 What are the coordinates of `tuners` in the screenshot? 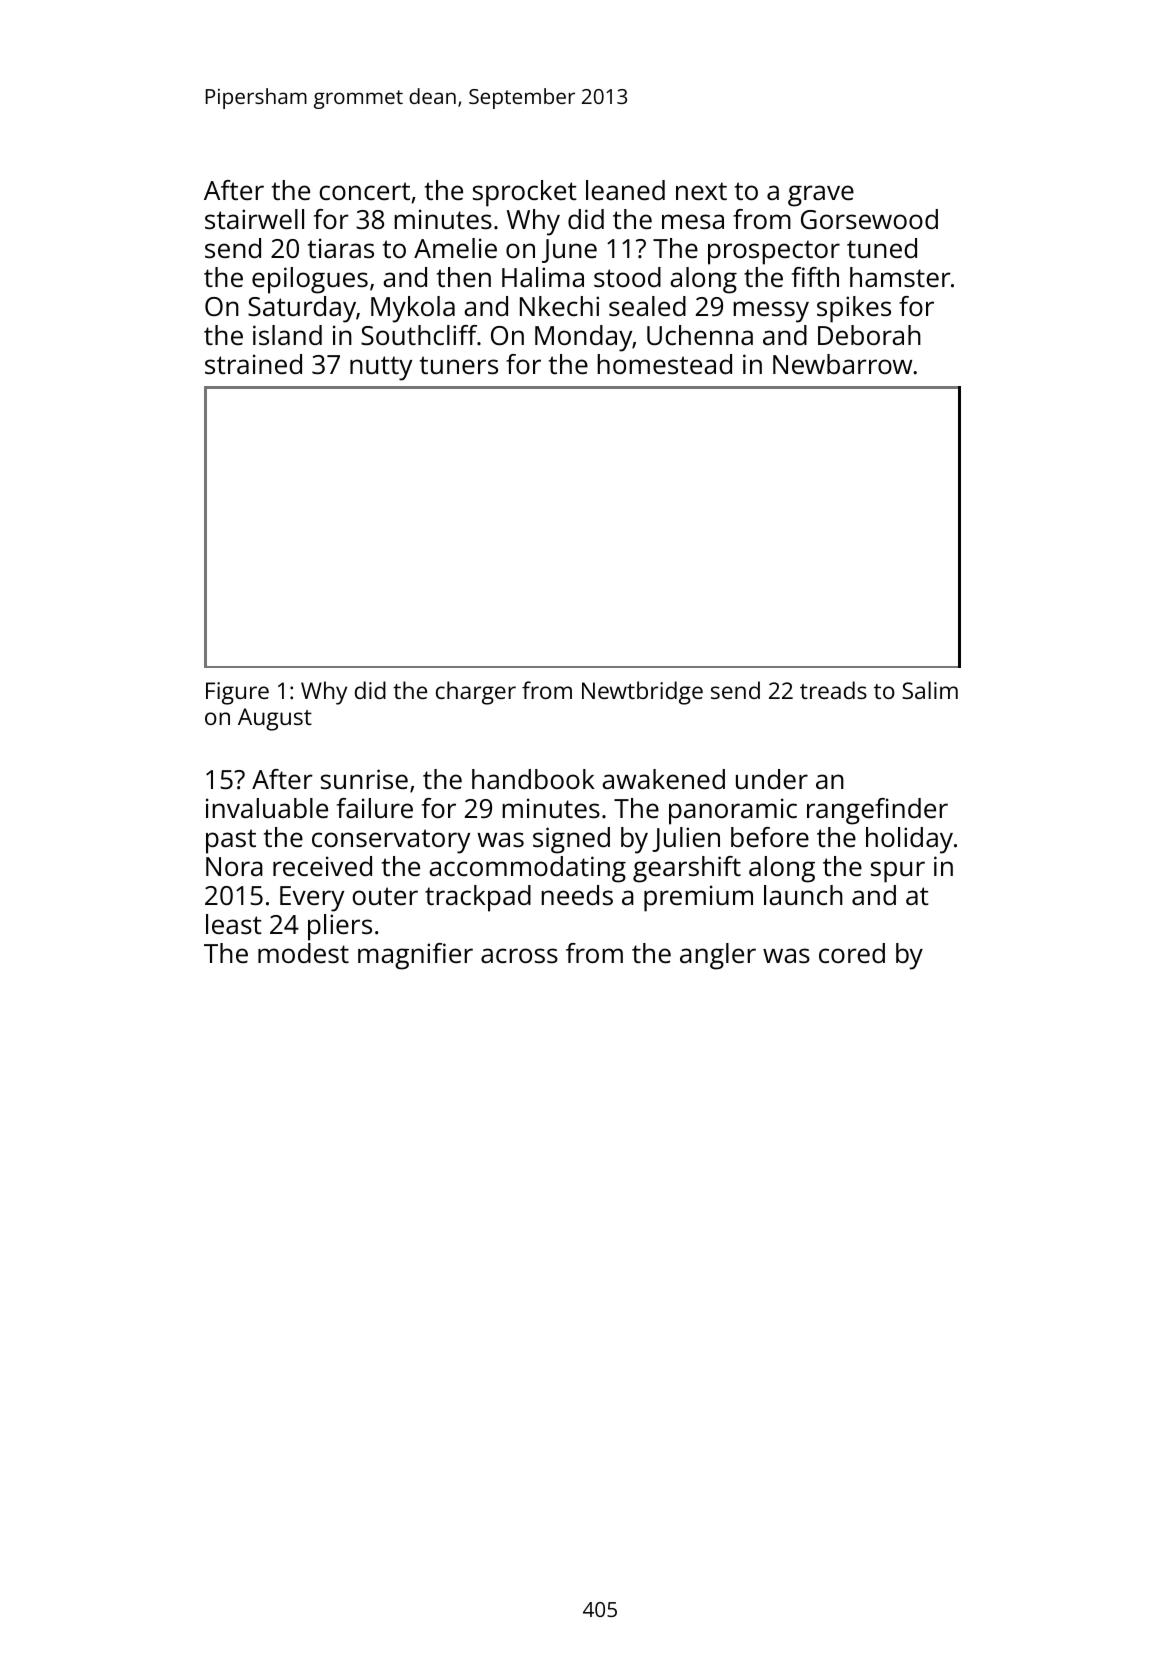 It's located at (459, 365).
